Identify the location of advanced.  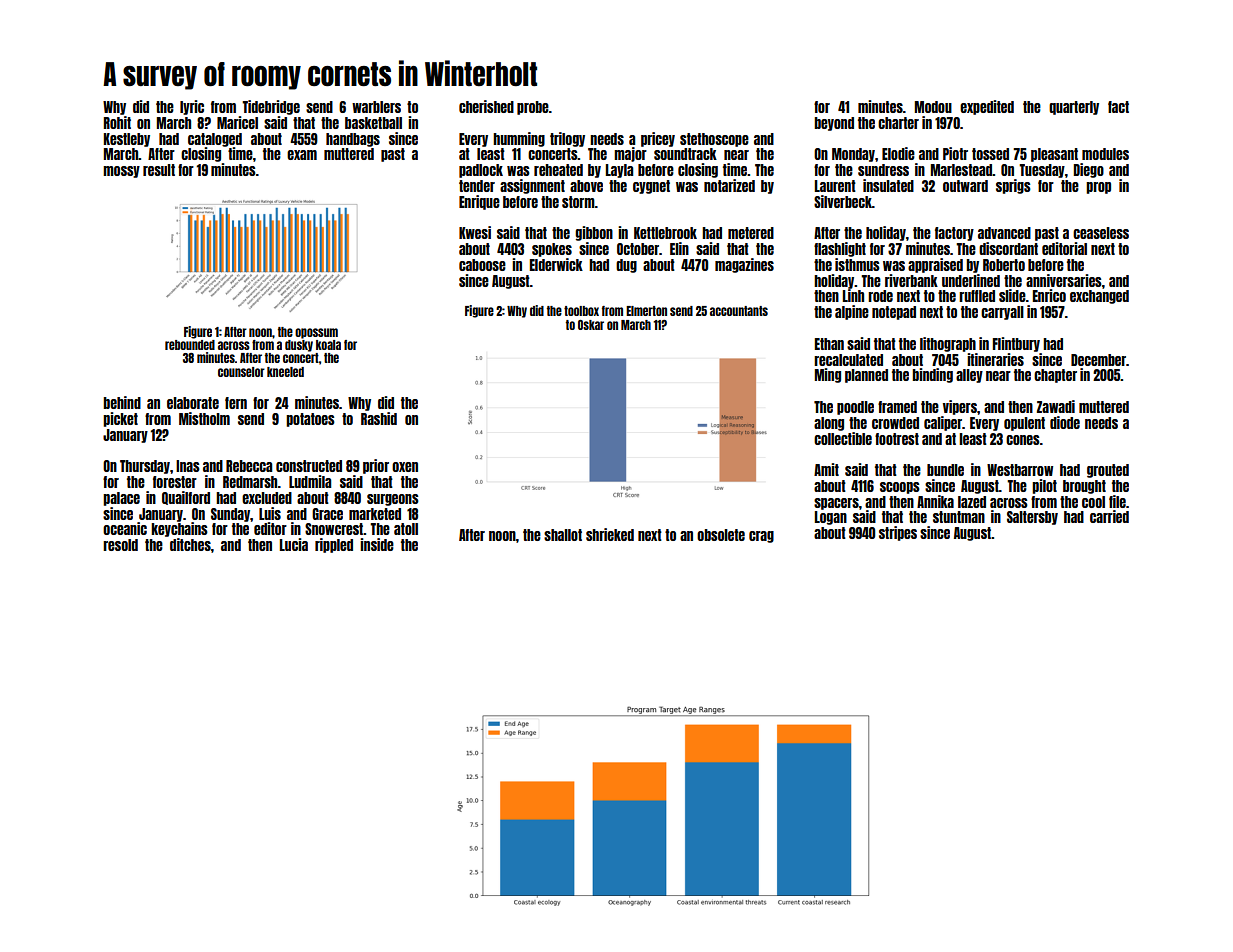
(1004, 233).
